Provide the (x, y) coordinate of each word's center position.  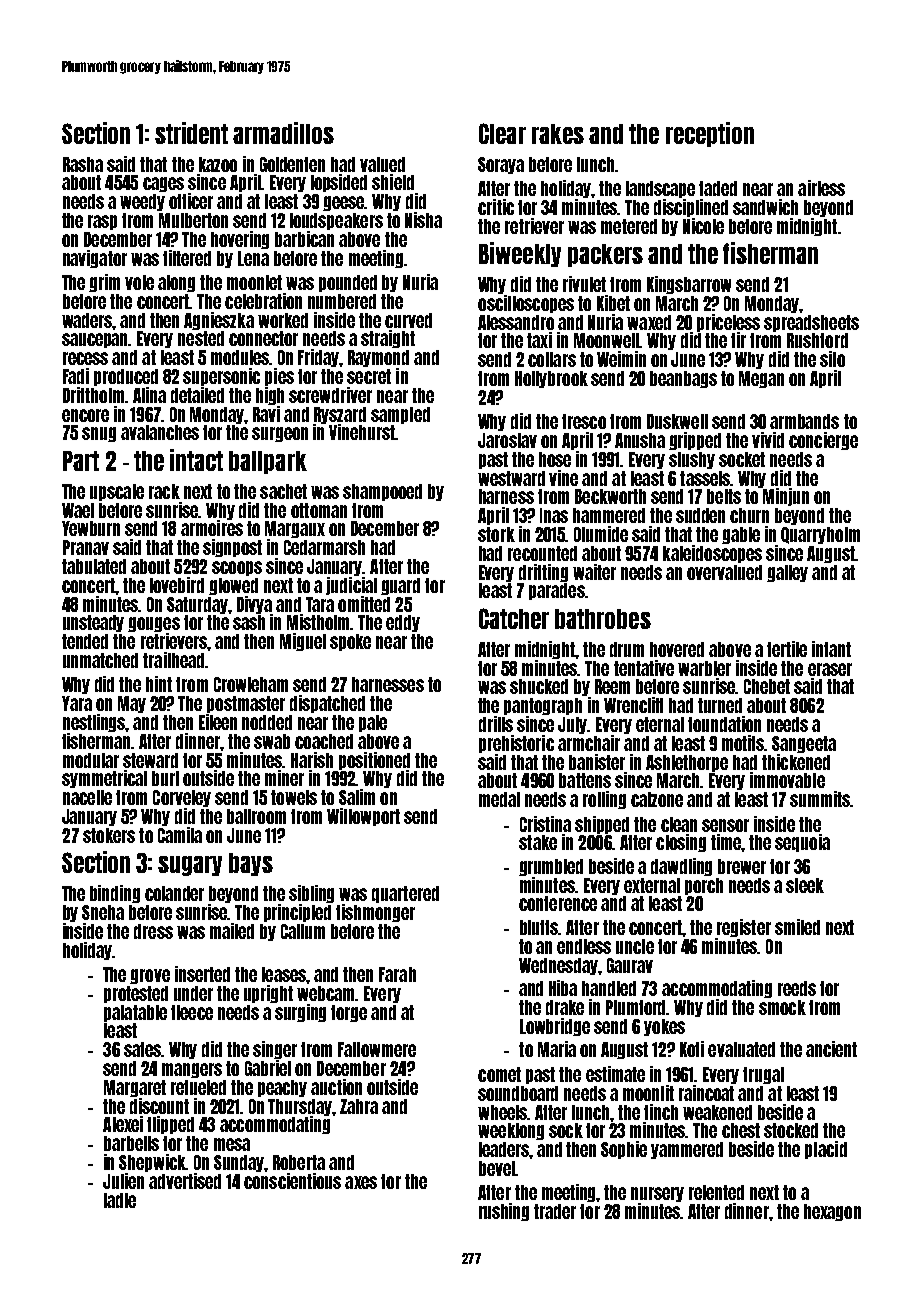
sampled (400, 415)
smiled (797, 927)
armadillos (283, 133)
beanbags (683, 379)
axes (361, 1182)
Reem (612, 686)
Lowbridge (555, 1027)
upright (268, 994)
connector (263, 338)
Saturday (197, 605)
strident (191, 133)
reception (710, 134)
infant (831, 649)
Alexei (123, 1124)
